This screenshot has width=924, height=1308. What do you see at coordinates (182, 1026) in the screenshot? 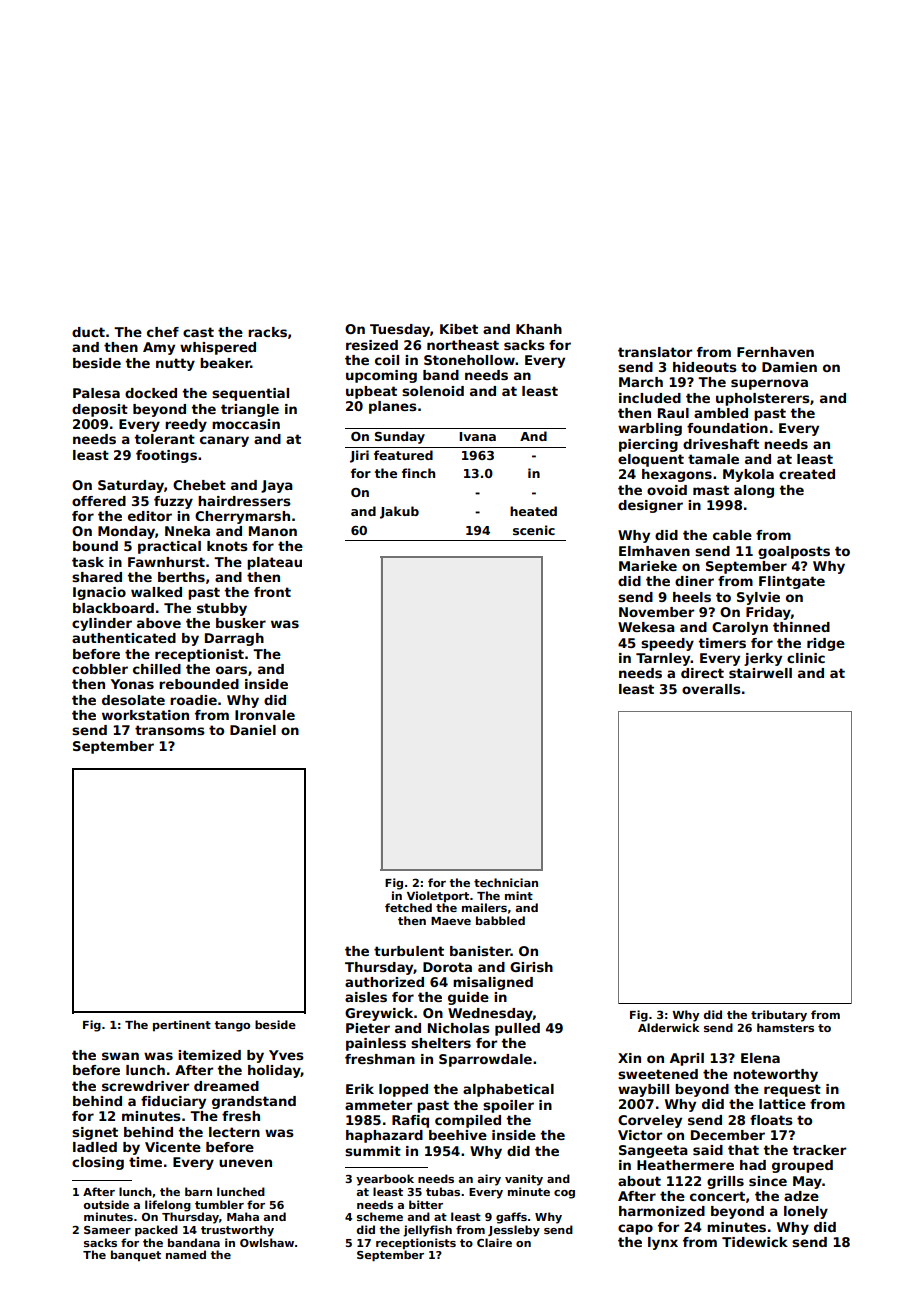
I see `pertinent` at bounding box center [182, 1026].
